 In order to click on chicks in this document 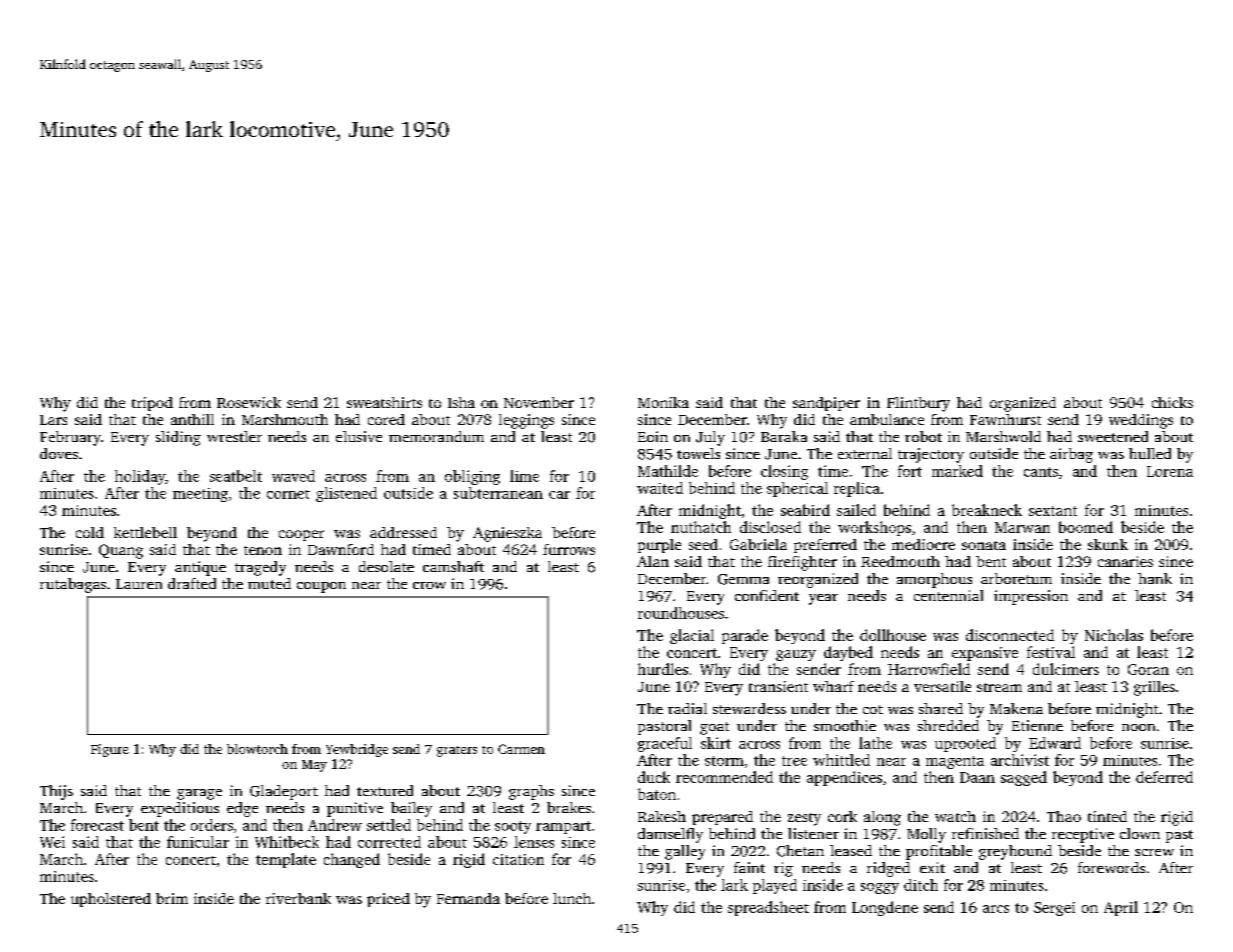, I will do `click(1172, 402)`.
